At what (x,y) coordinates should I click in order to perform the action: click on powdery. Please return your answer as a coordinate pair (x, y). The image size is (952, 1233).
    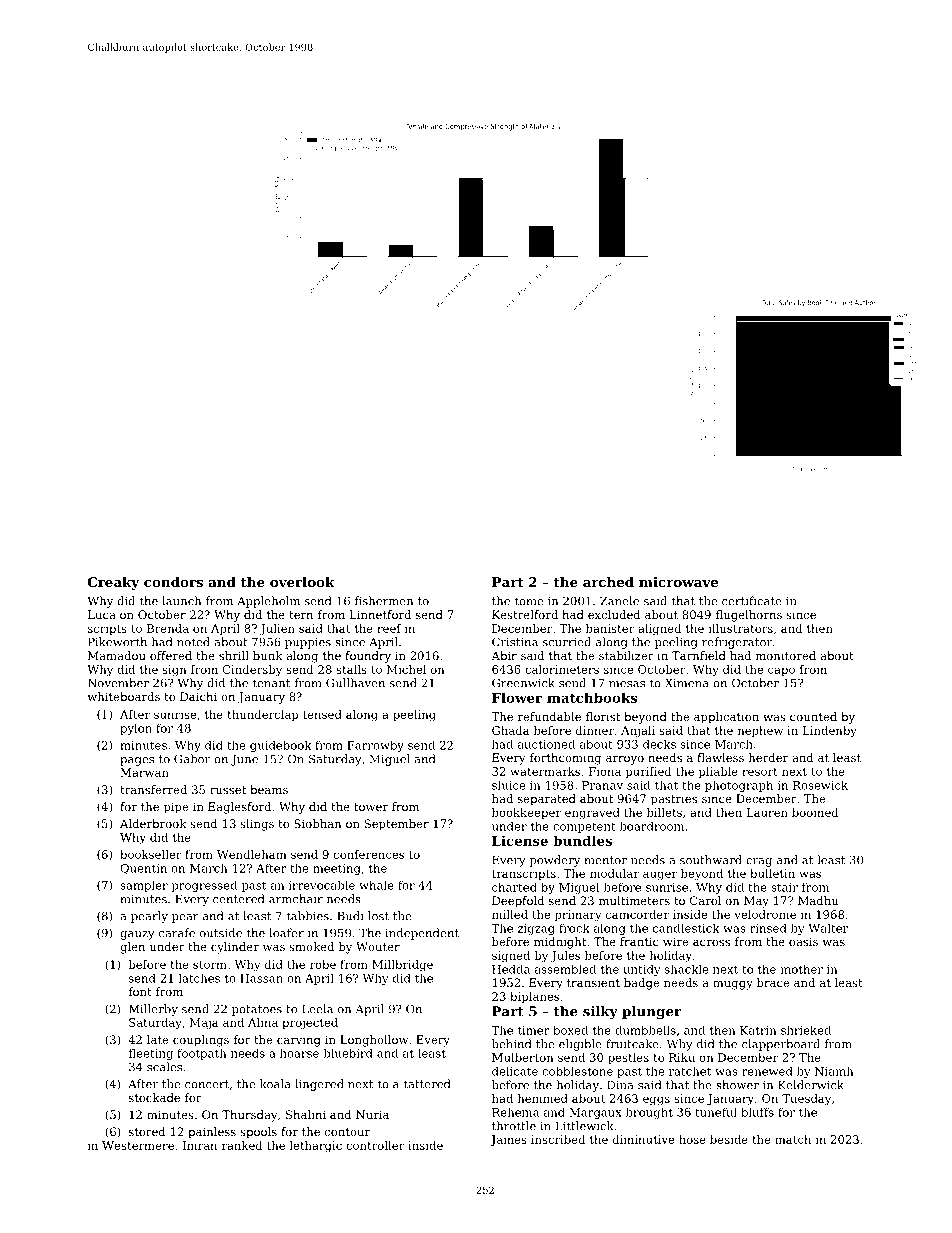
    Looking at the image, I should click on (555, 861).
